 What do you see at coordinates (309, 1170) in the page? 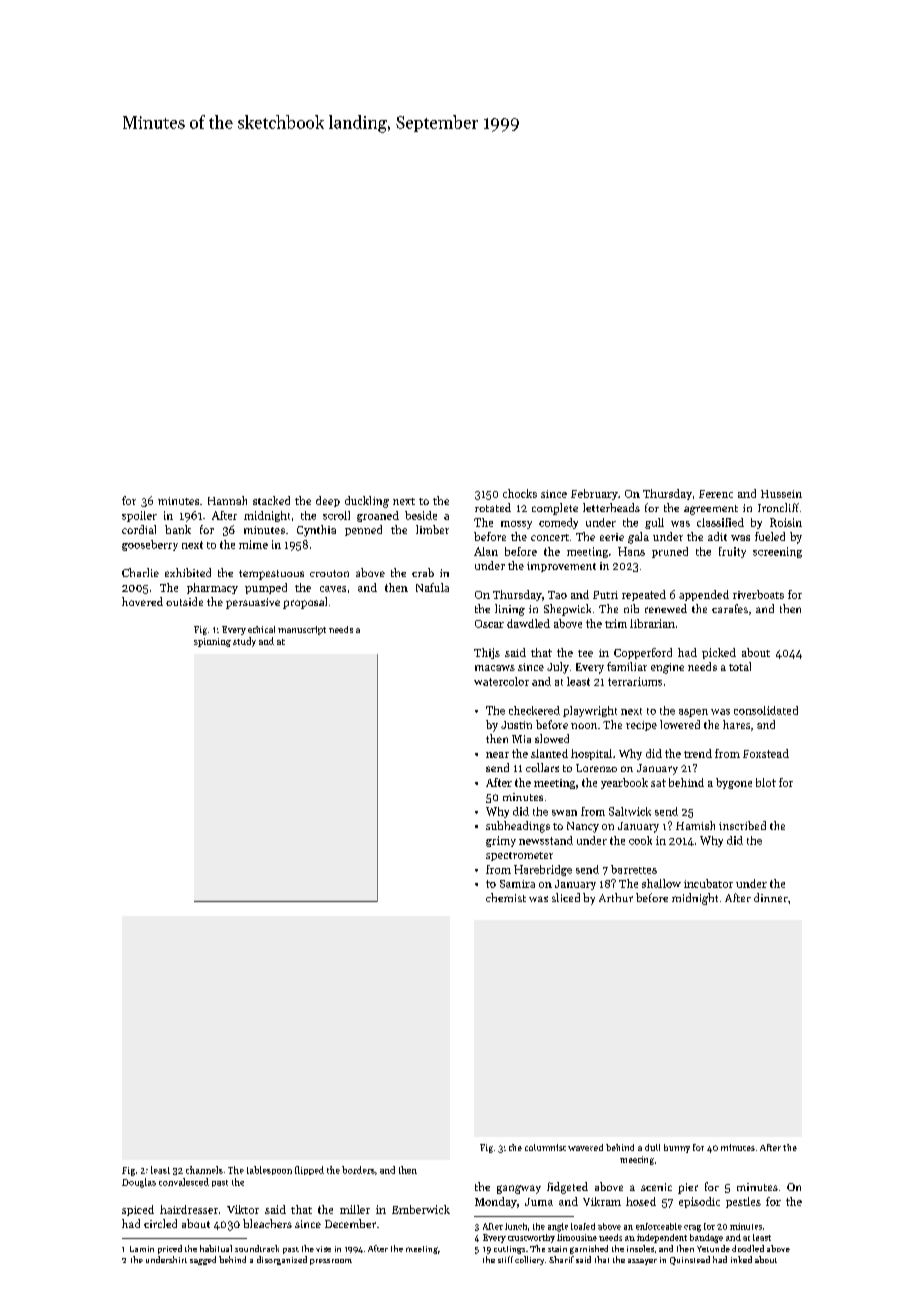
I see `flipped` at bounding box center [309, 1170].
